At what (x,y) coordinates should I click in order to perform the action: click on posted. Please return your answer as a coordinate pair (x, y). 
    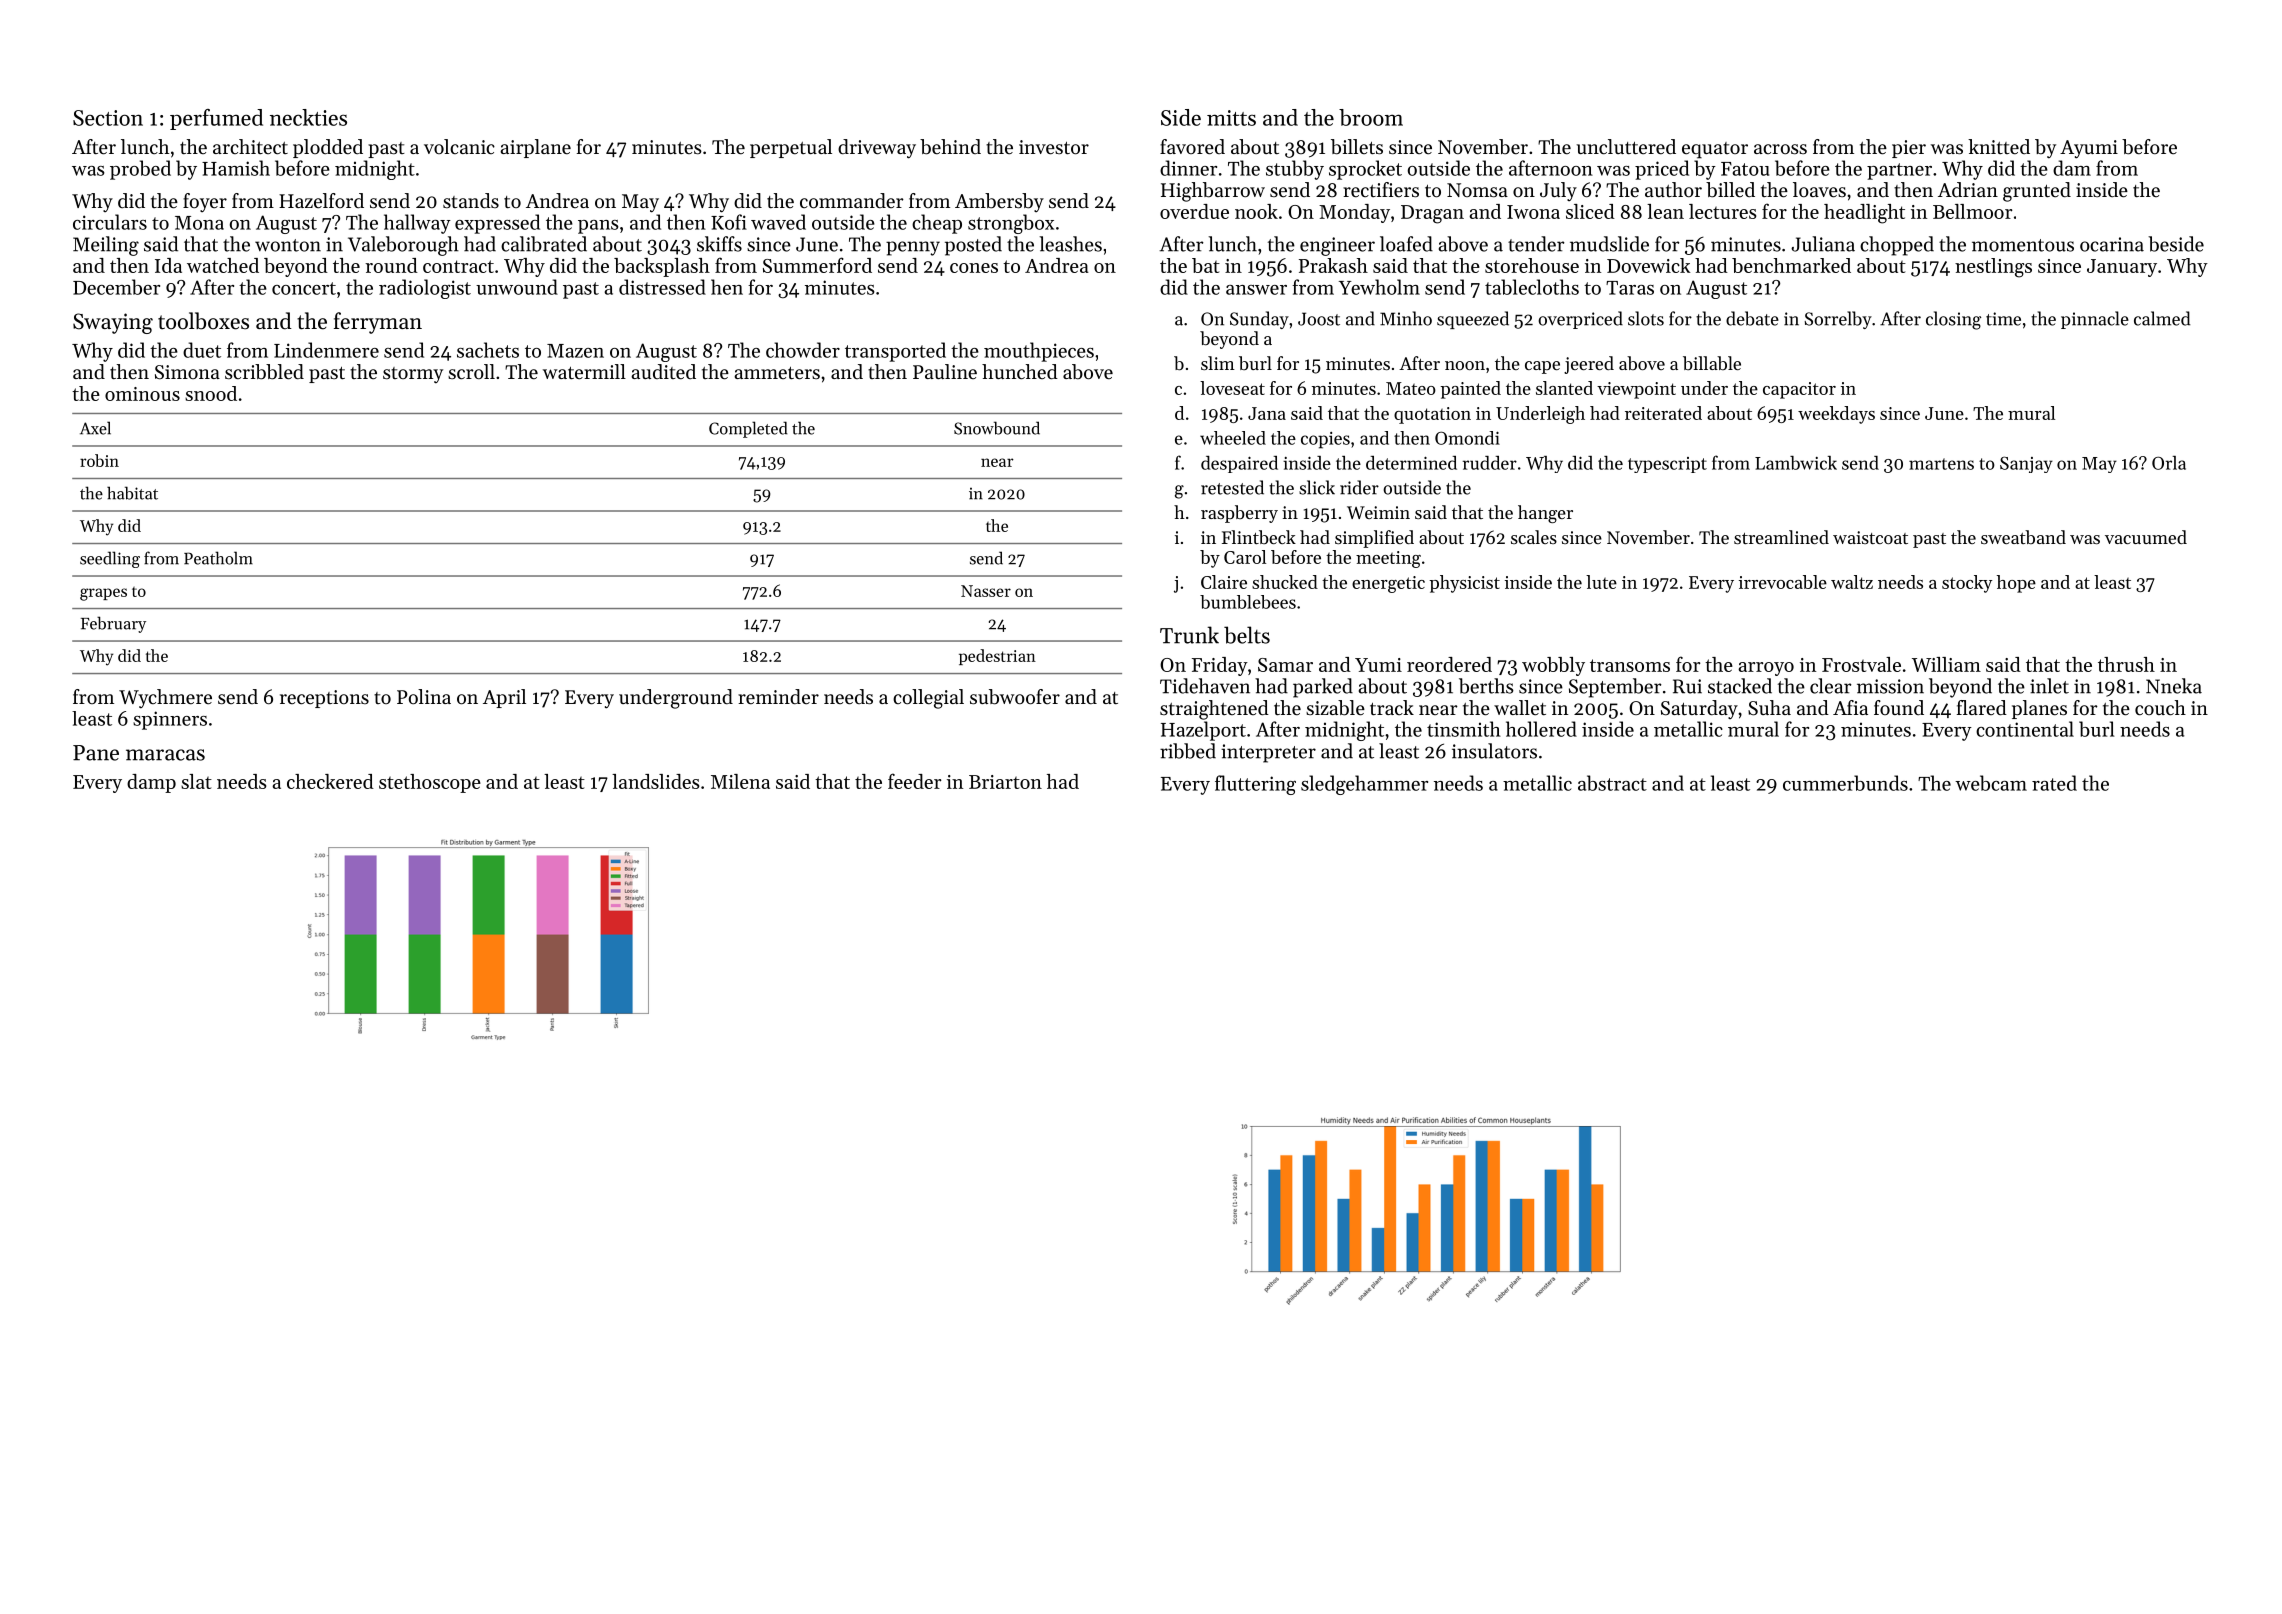
    Looking at the image, I should click on (973, 246).
